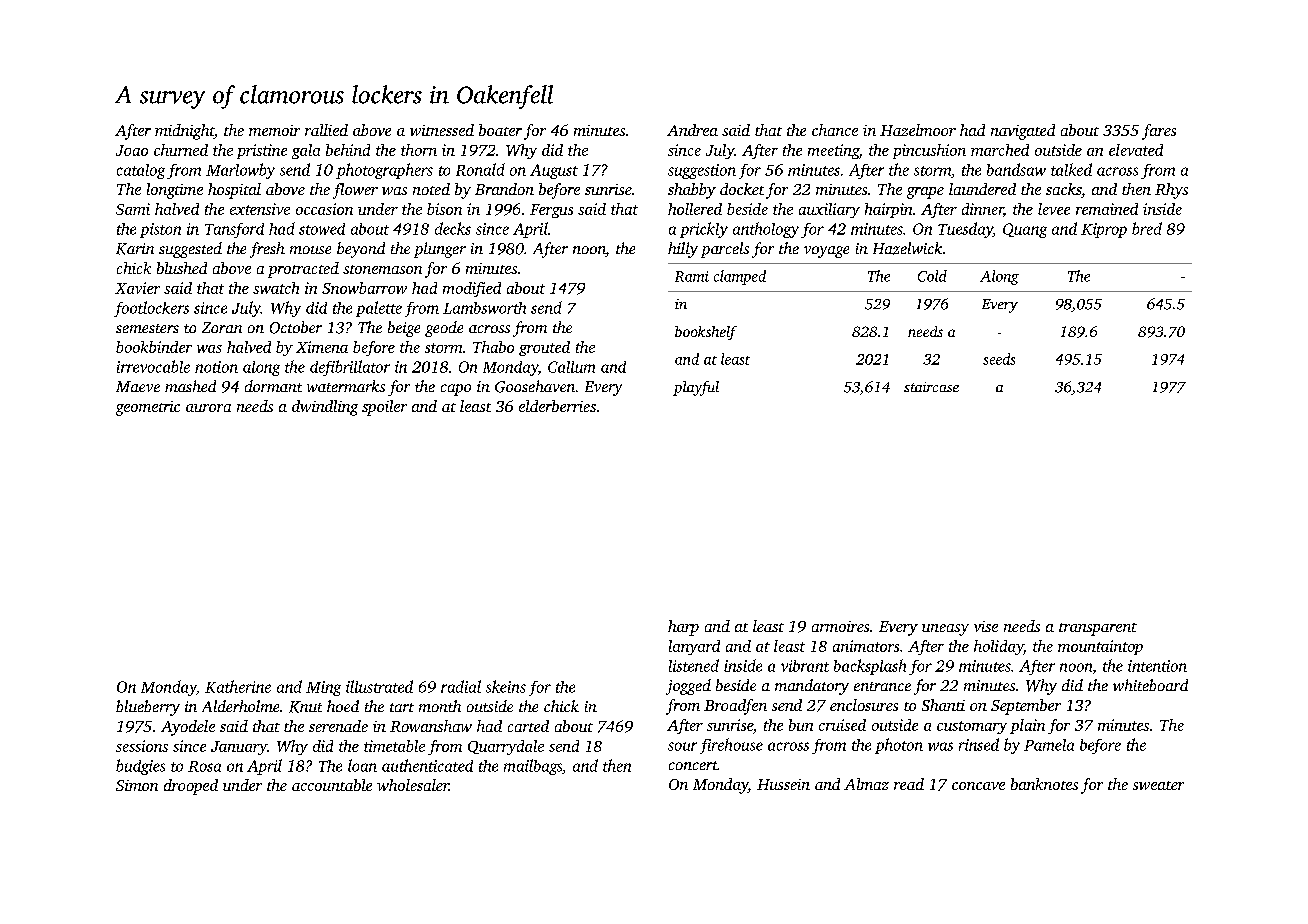 The width and height of the screenshot is (1308, 924). I want to click on Katherine, so click(238, 686).
